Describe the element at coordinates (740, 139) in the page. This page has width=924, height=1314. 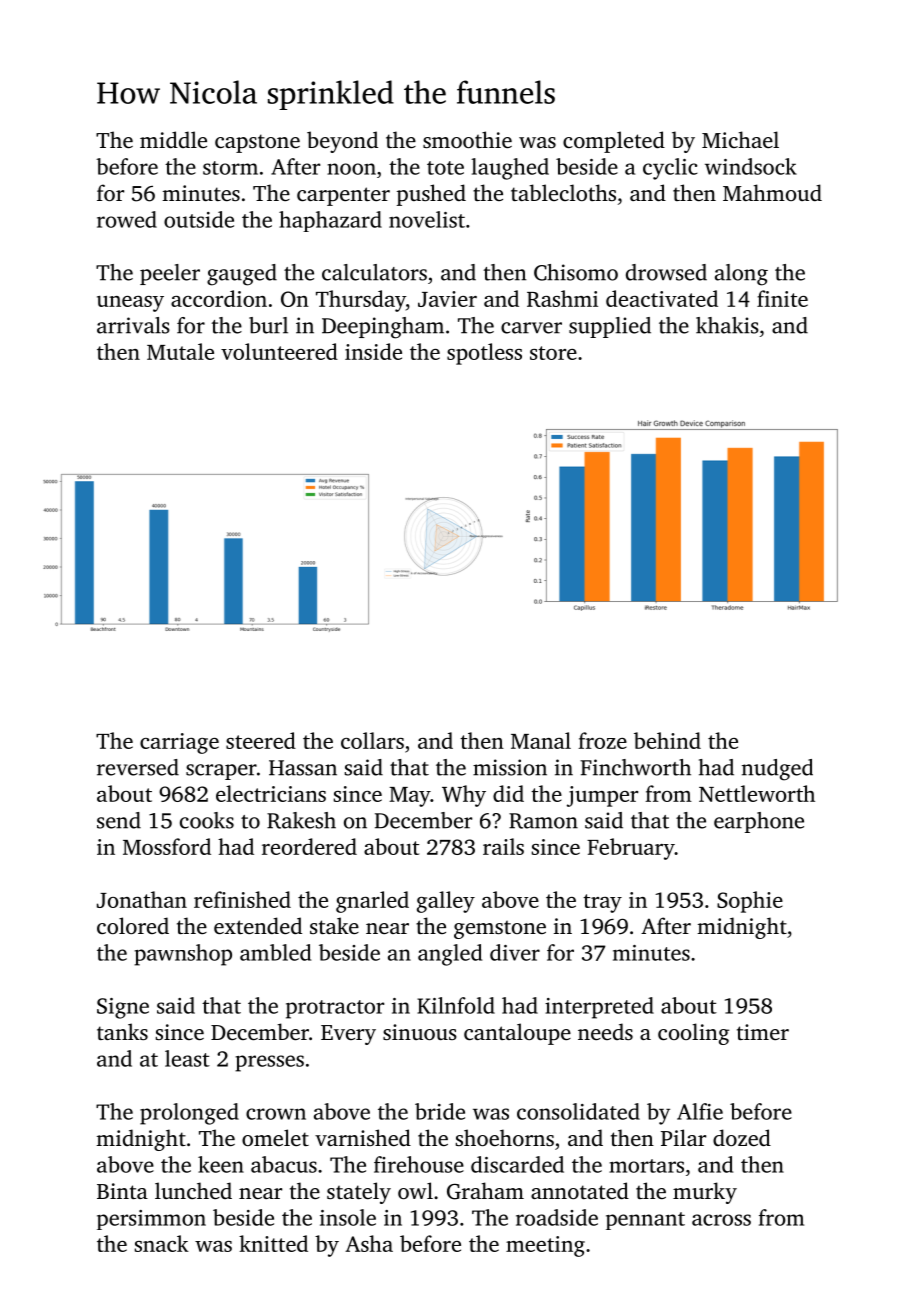
I see `Michael` at that location.
